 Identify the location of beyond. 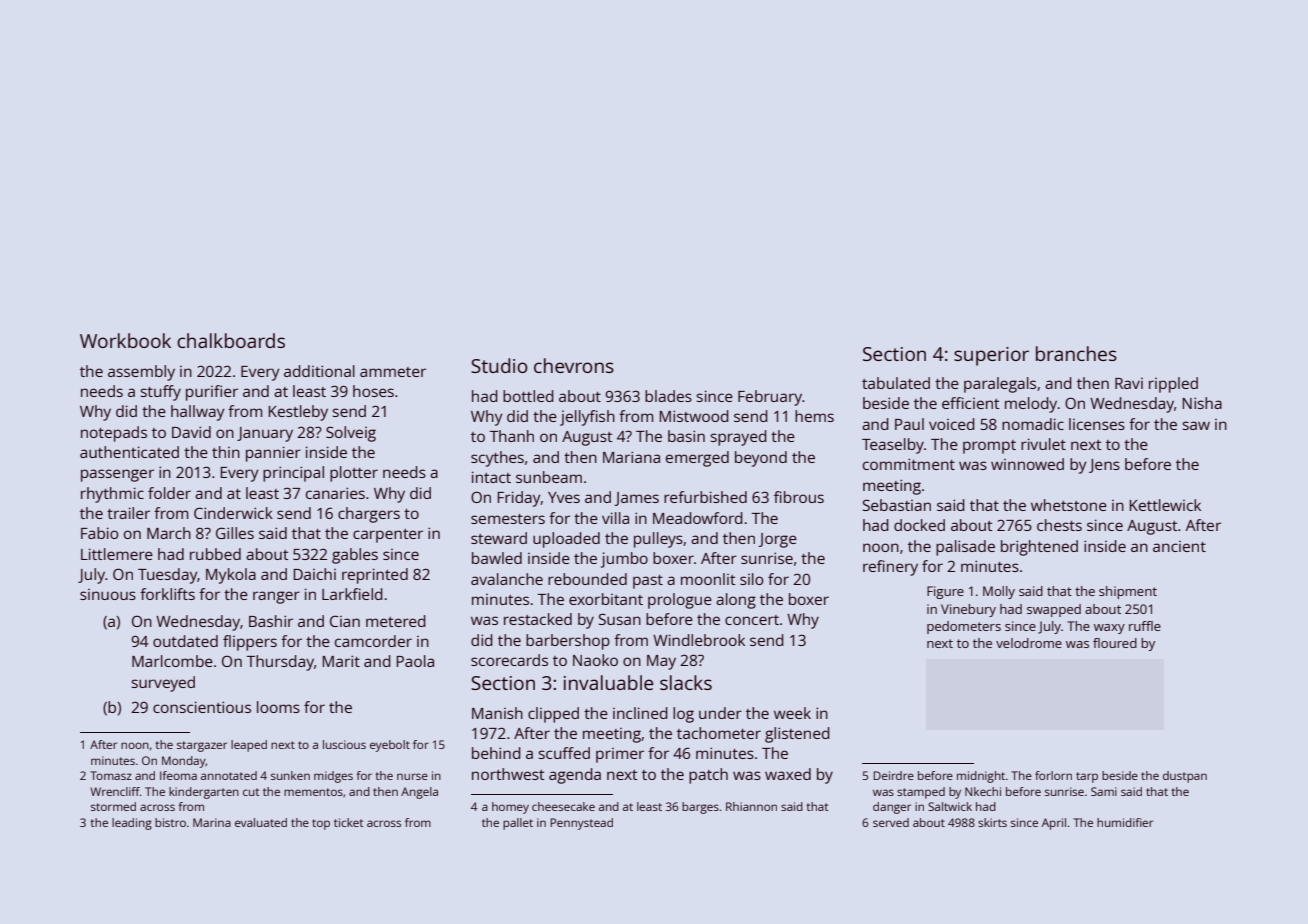
(761, 459).
